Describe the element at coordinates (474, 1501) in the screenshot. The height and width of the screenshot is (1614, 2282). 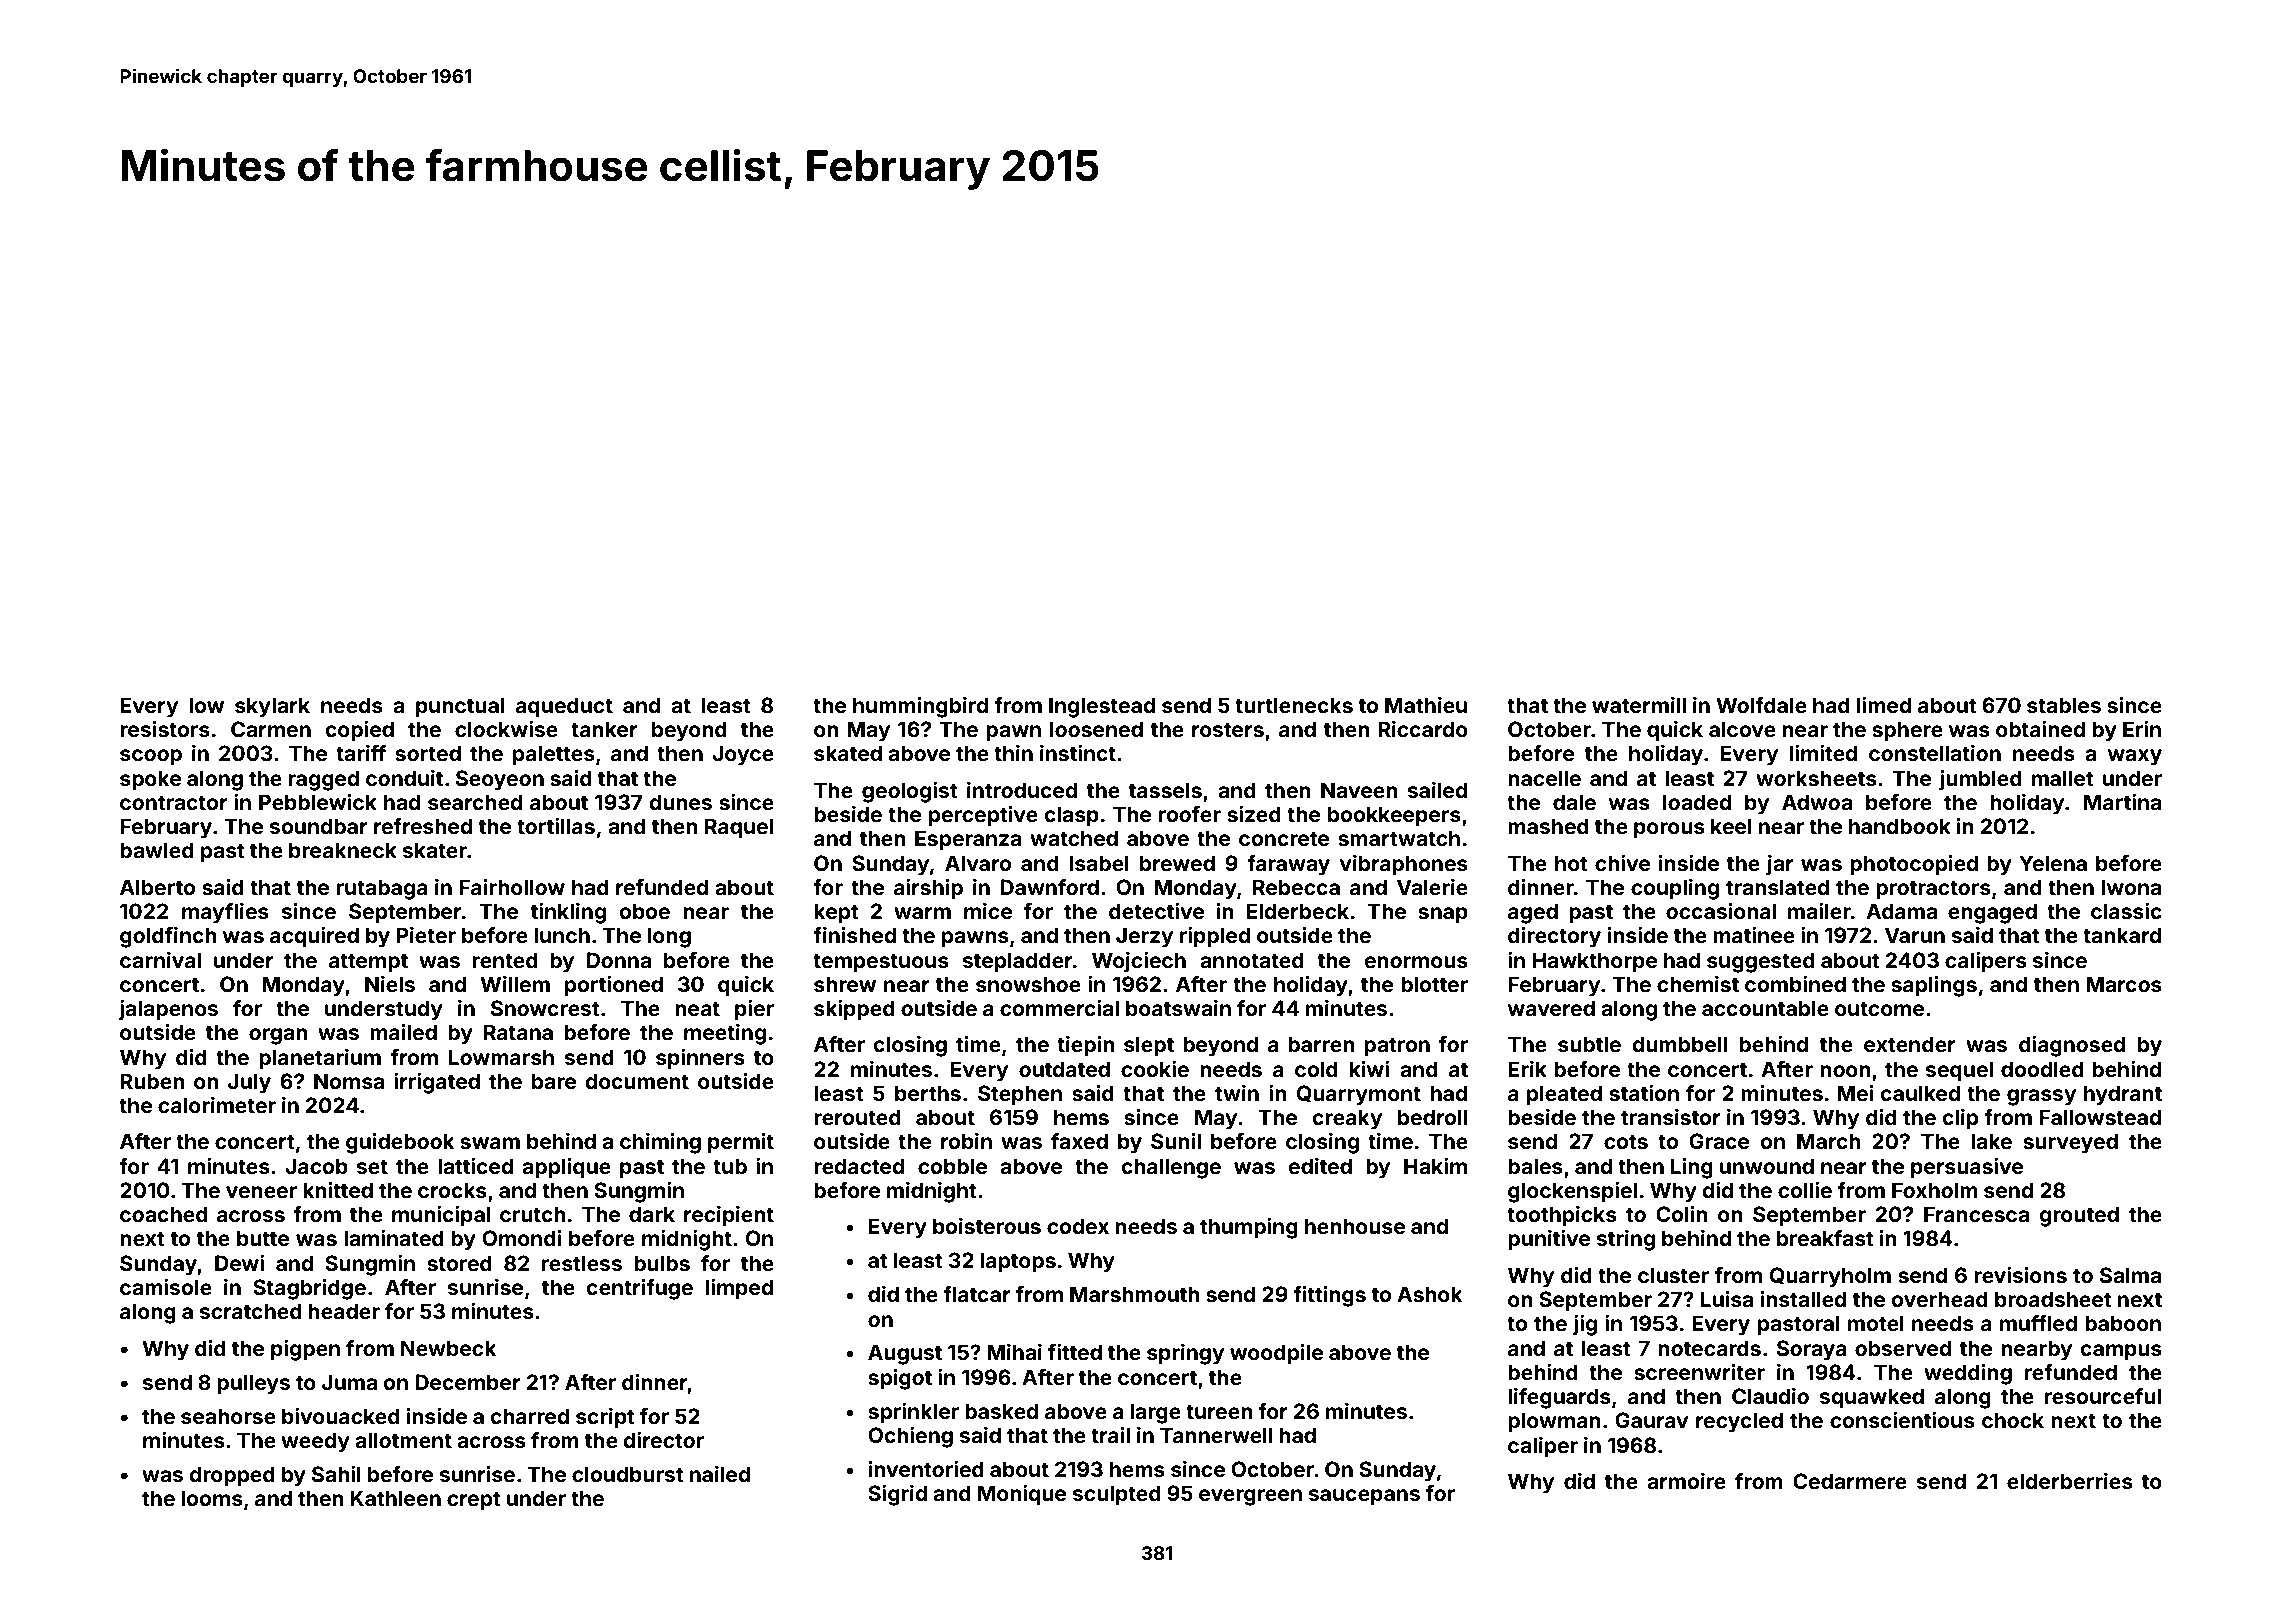
I see `crept` at that location.
